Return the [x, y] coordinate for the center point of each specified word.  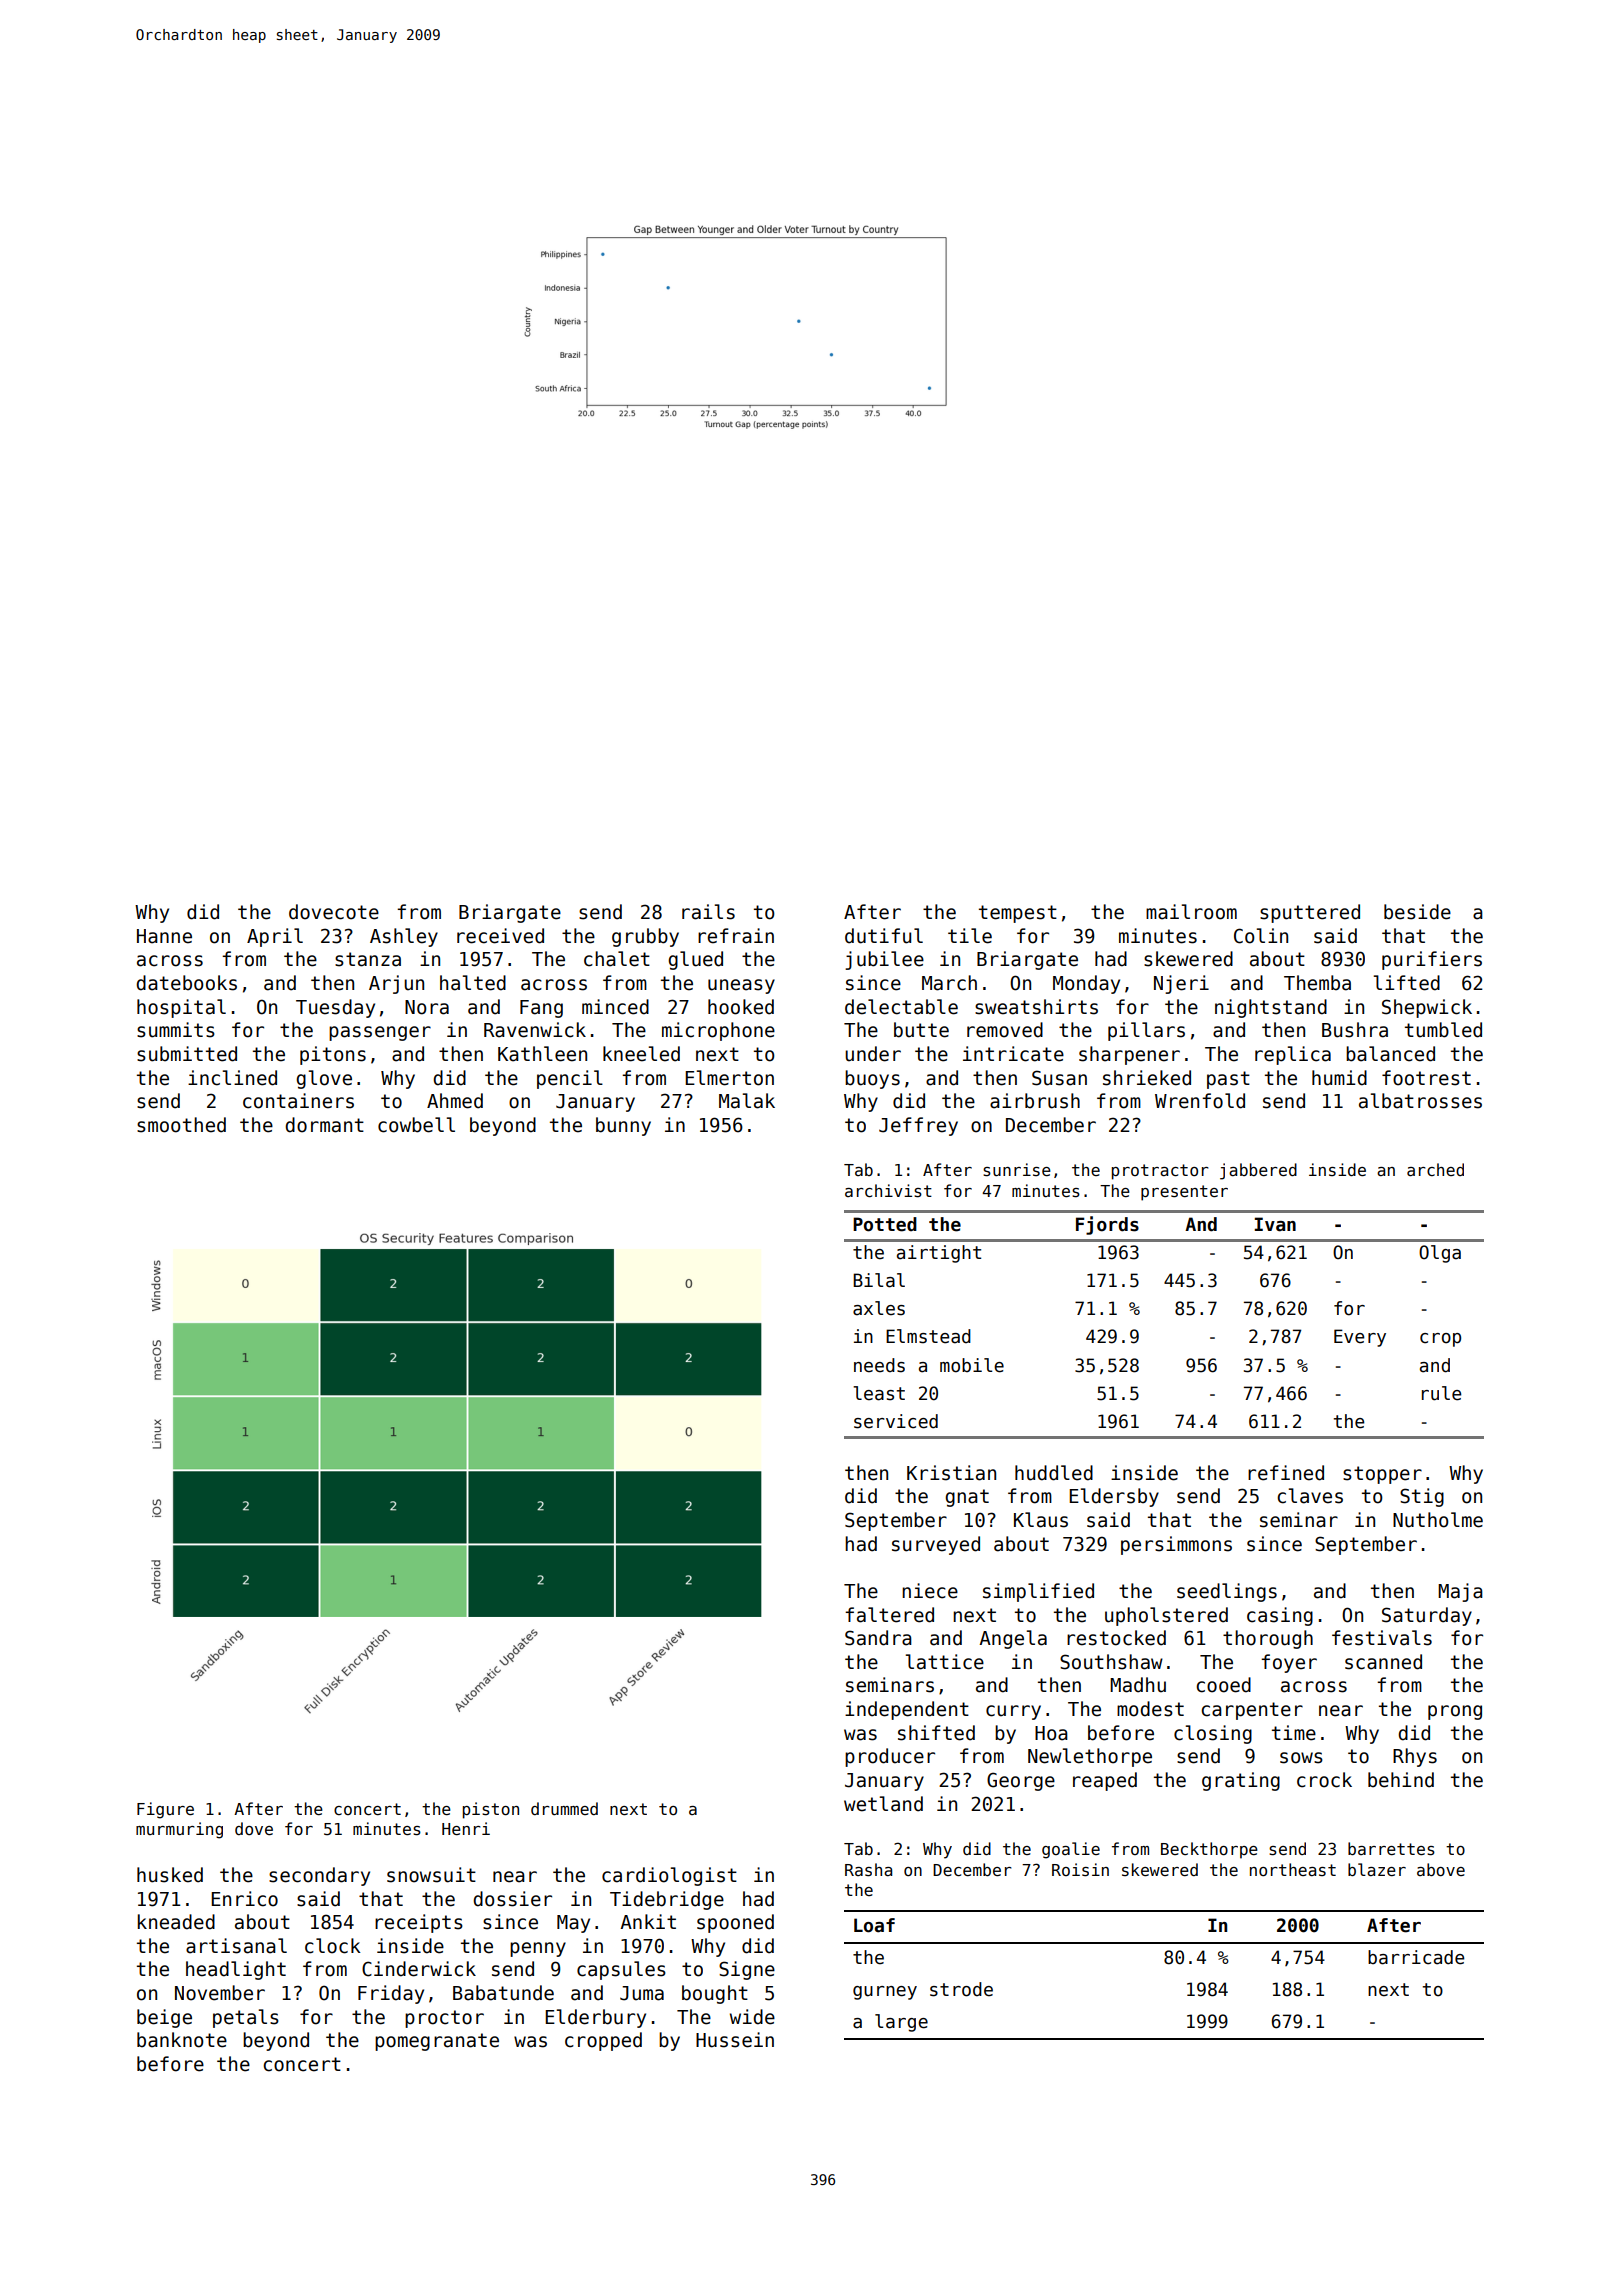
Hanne [164, 936]
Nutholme [1438, 1520]
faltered [889, 1615]
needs [879, 1365]
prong [1455, 1712]
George [1021, 1781]
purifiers [1432, 960]
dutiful [884, 936]
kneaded [176, 1922]
